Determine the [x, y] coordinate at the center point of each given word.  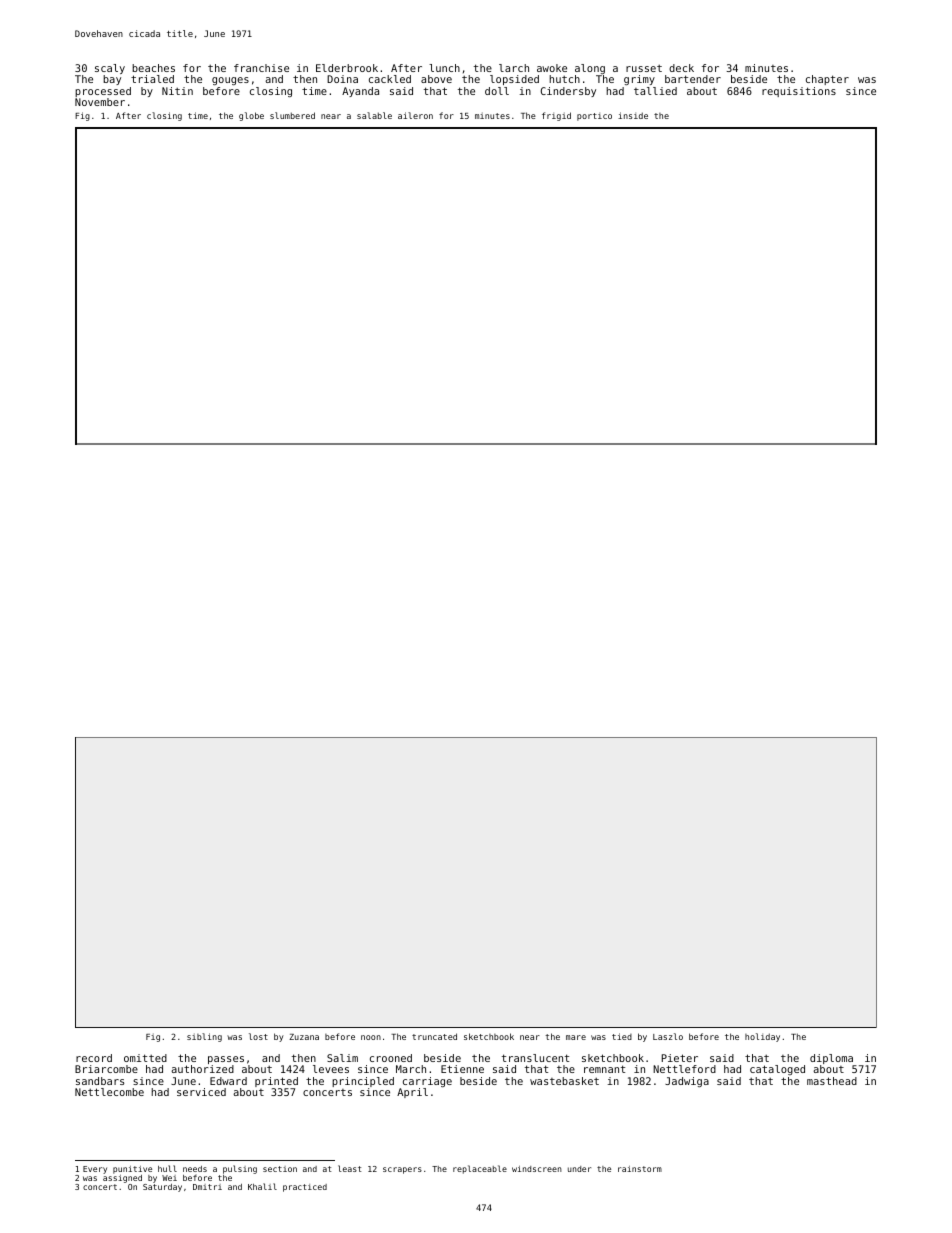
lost [258, 1036]
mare [576, 1037]
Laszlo [668, 1036]
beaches [153, 68]
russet [644, 68]
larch [514, 68]
